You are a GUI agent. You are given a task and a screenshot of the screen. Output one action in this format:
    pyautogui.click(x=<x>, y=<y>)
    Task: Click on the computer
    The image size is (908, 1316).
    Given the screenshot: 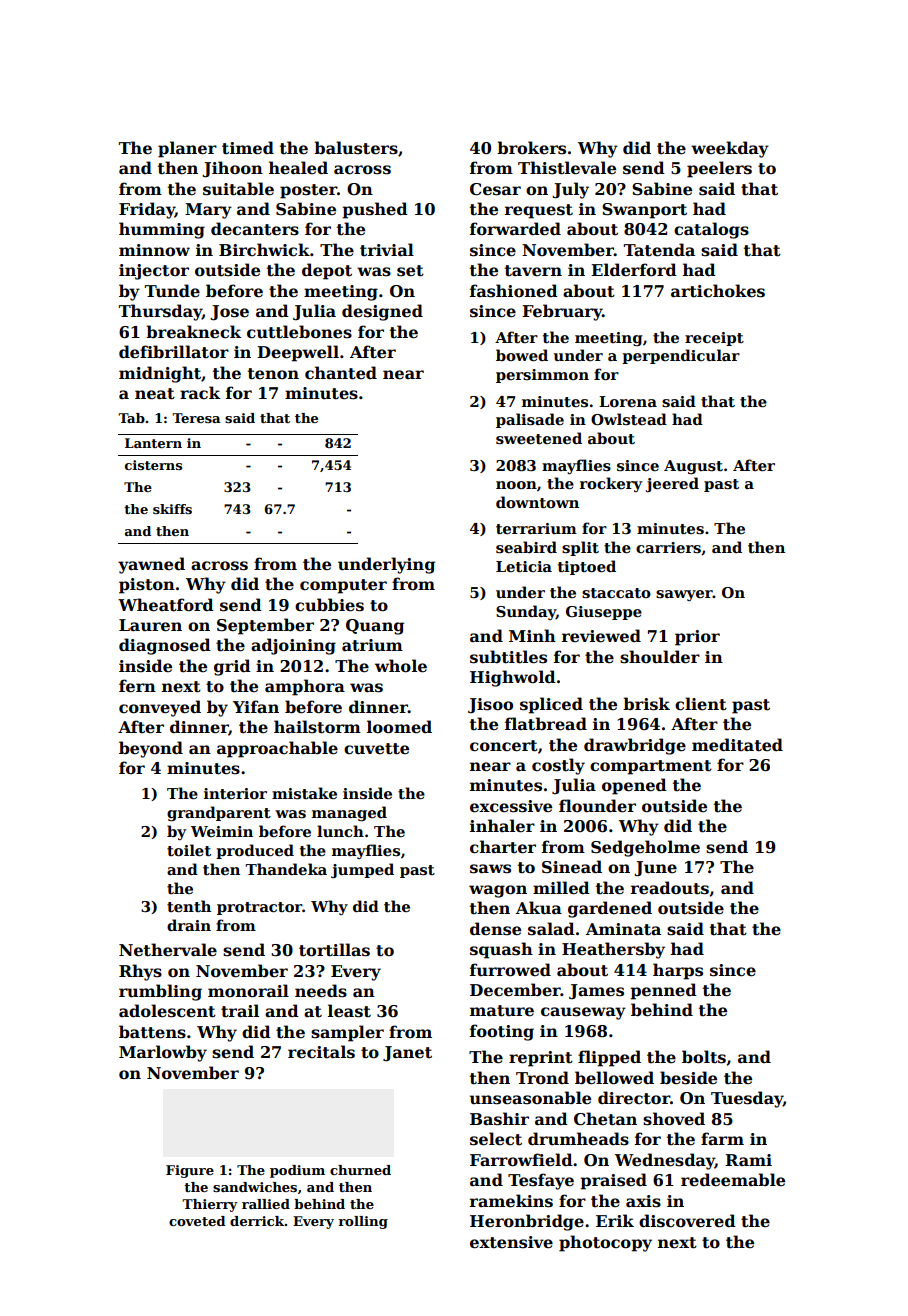 What is the action you would take?
    pyautogui.click(x=343, y=586)
